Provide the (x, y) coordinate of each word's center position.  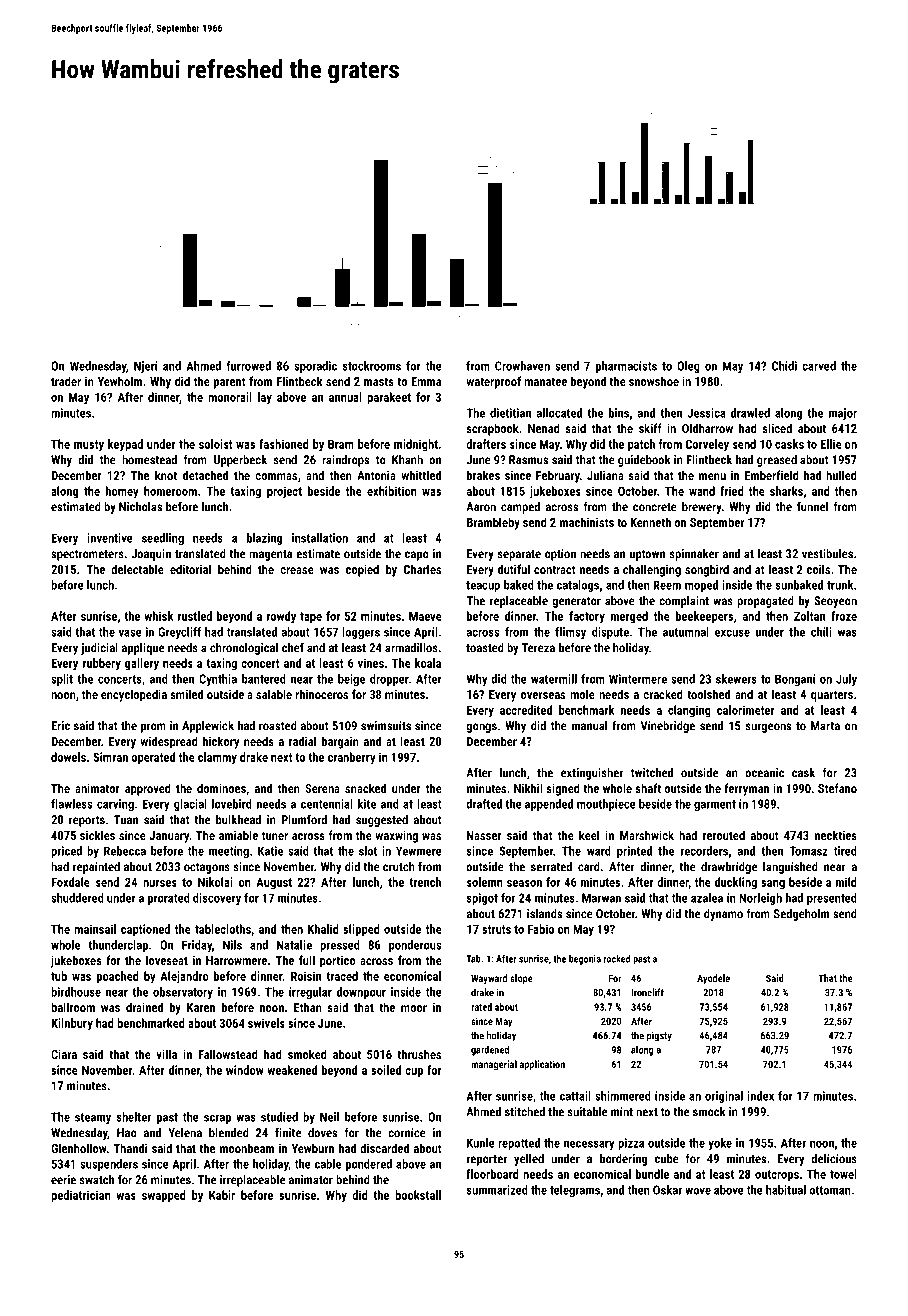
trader (66, 381)
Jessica (706, 413)
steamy (93, 1118)
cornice (407, 1133)
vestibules (827, 554)
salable (274, 694)
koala (428, 663)
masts (379, 381)
